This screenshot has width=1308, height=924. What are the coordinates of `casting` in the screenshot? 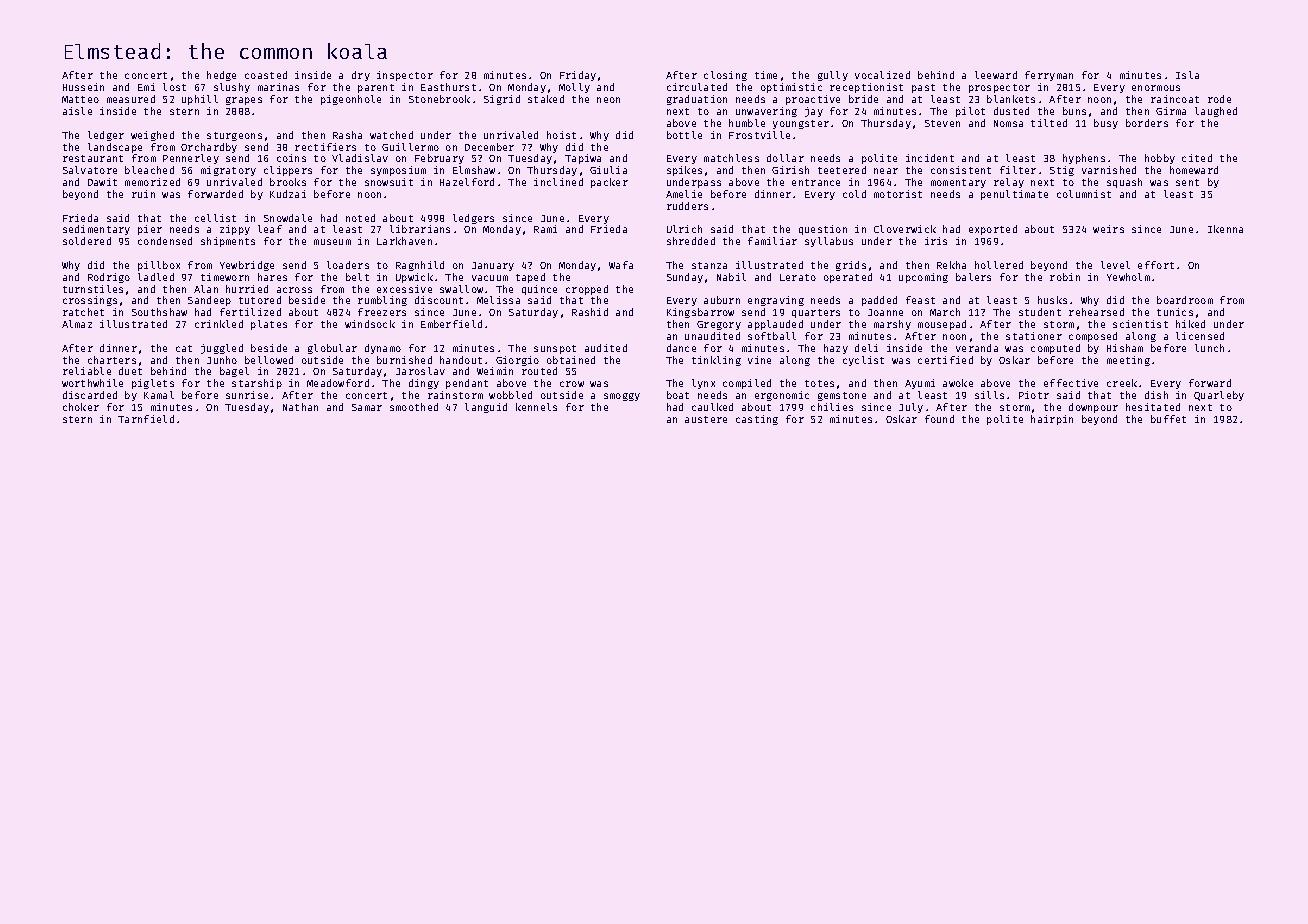 It's located at (757, 420).
